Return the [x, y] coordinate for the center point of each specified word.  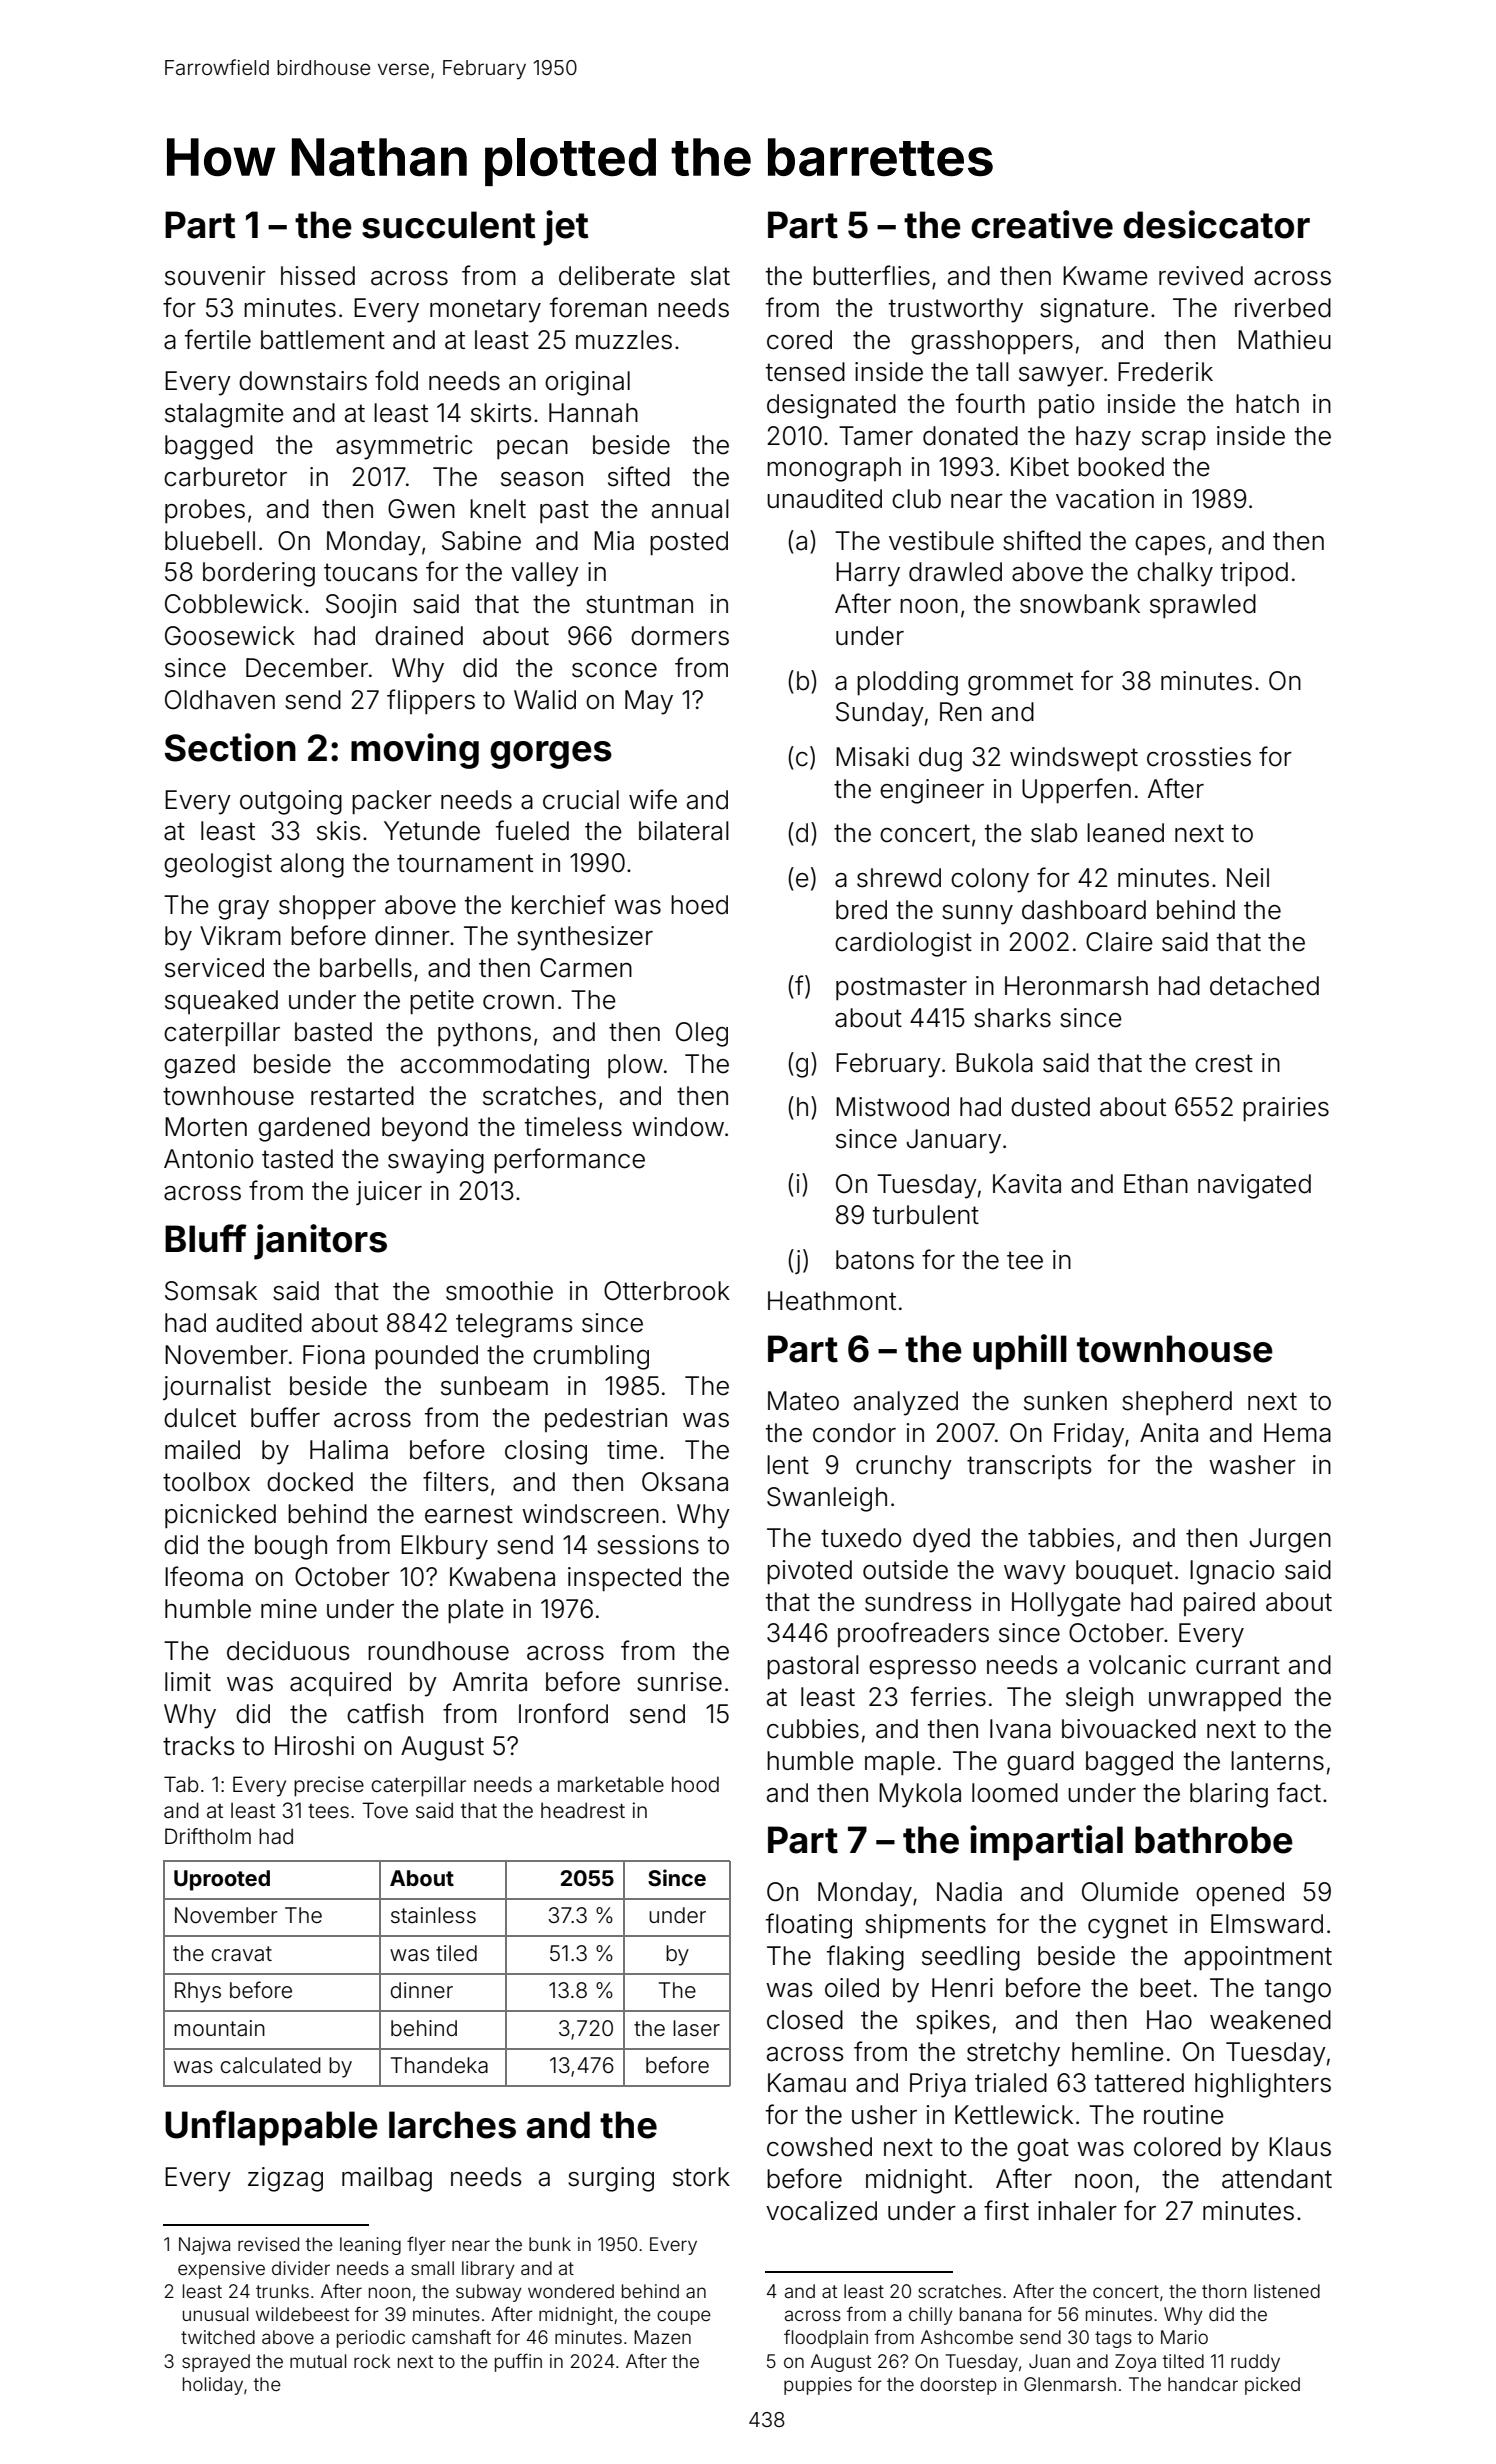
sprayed [216, 2363]
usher [884, 2115]
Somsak [211, 1291]
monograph [834, 469]
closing [546, 1452]
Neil [1248, 878]
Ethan [1156, 1184]
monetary [485, 311]
